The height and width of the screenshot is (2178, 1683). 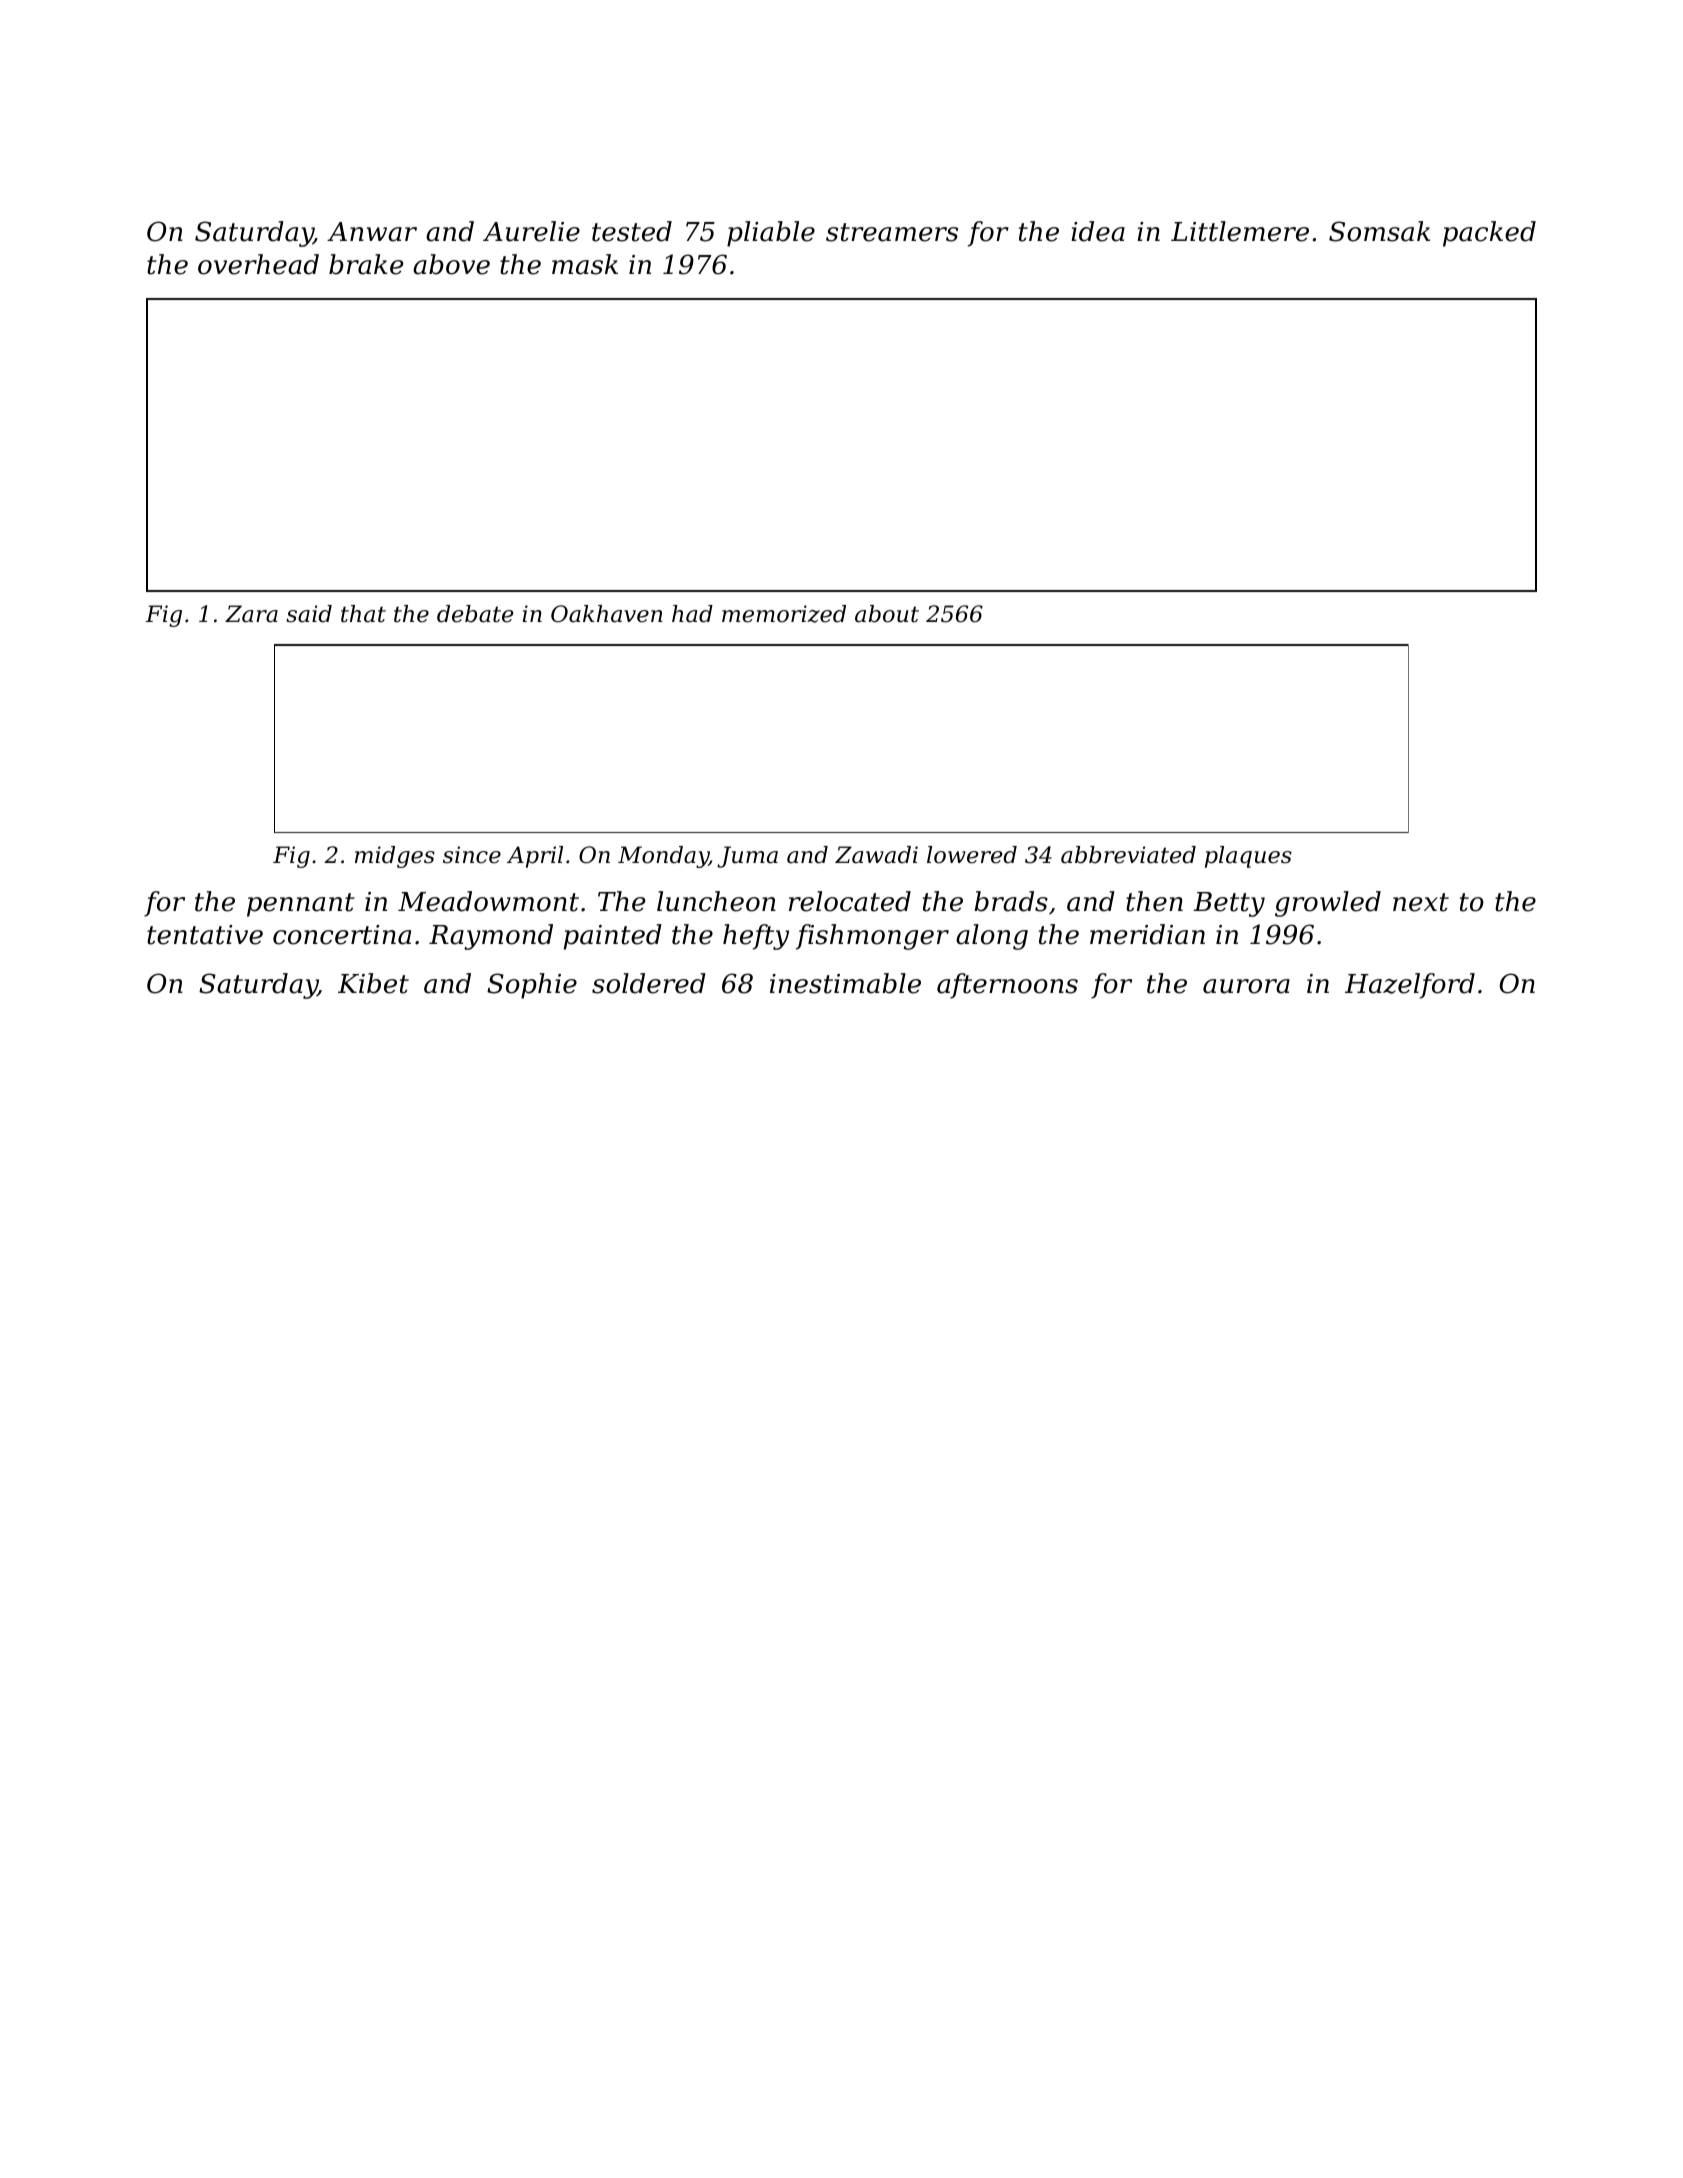 What do you see at coordinates (1007, 986) in the screenshot?
I see `afternoons` at bounding box center [1007, 986].
